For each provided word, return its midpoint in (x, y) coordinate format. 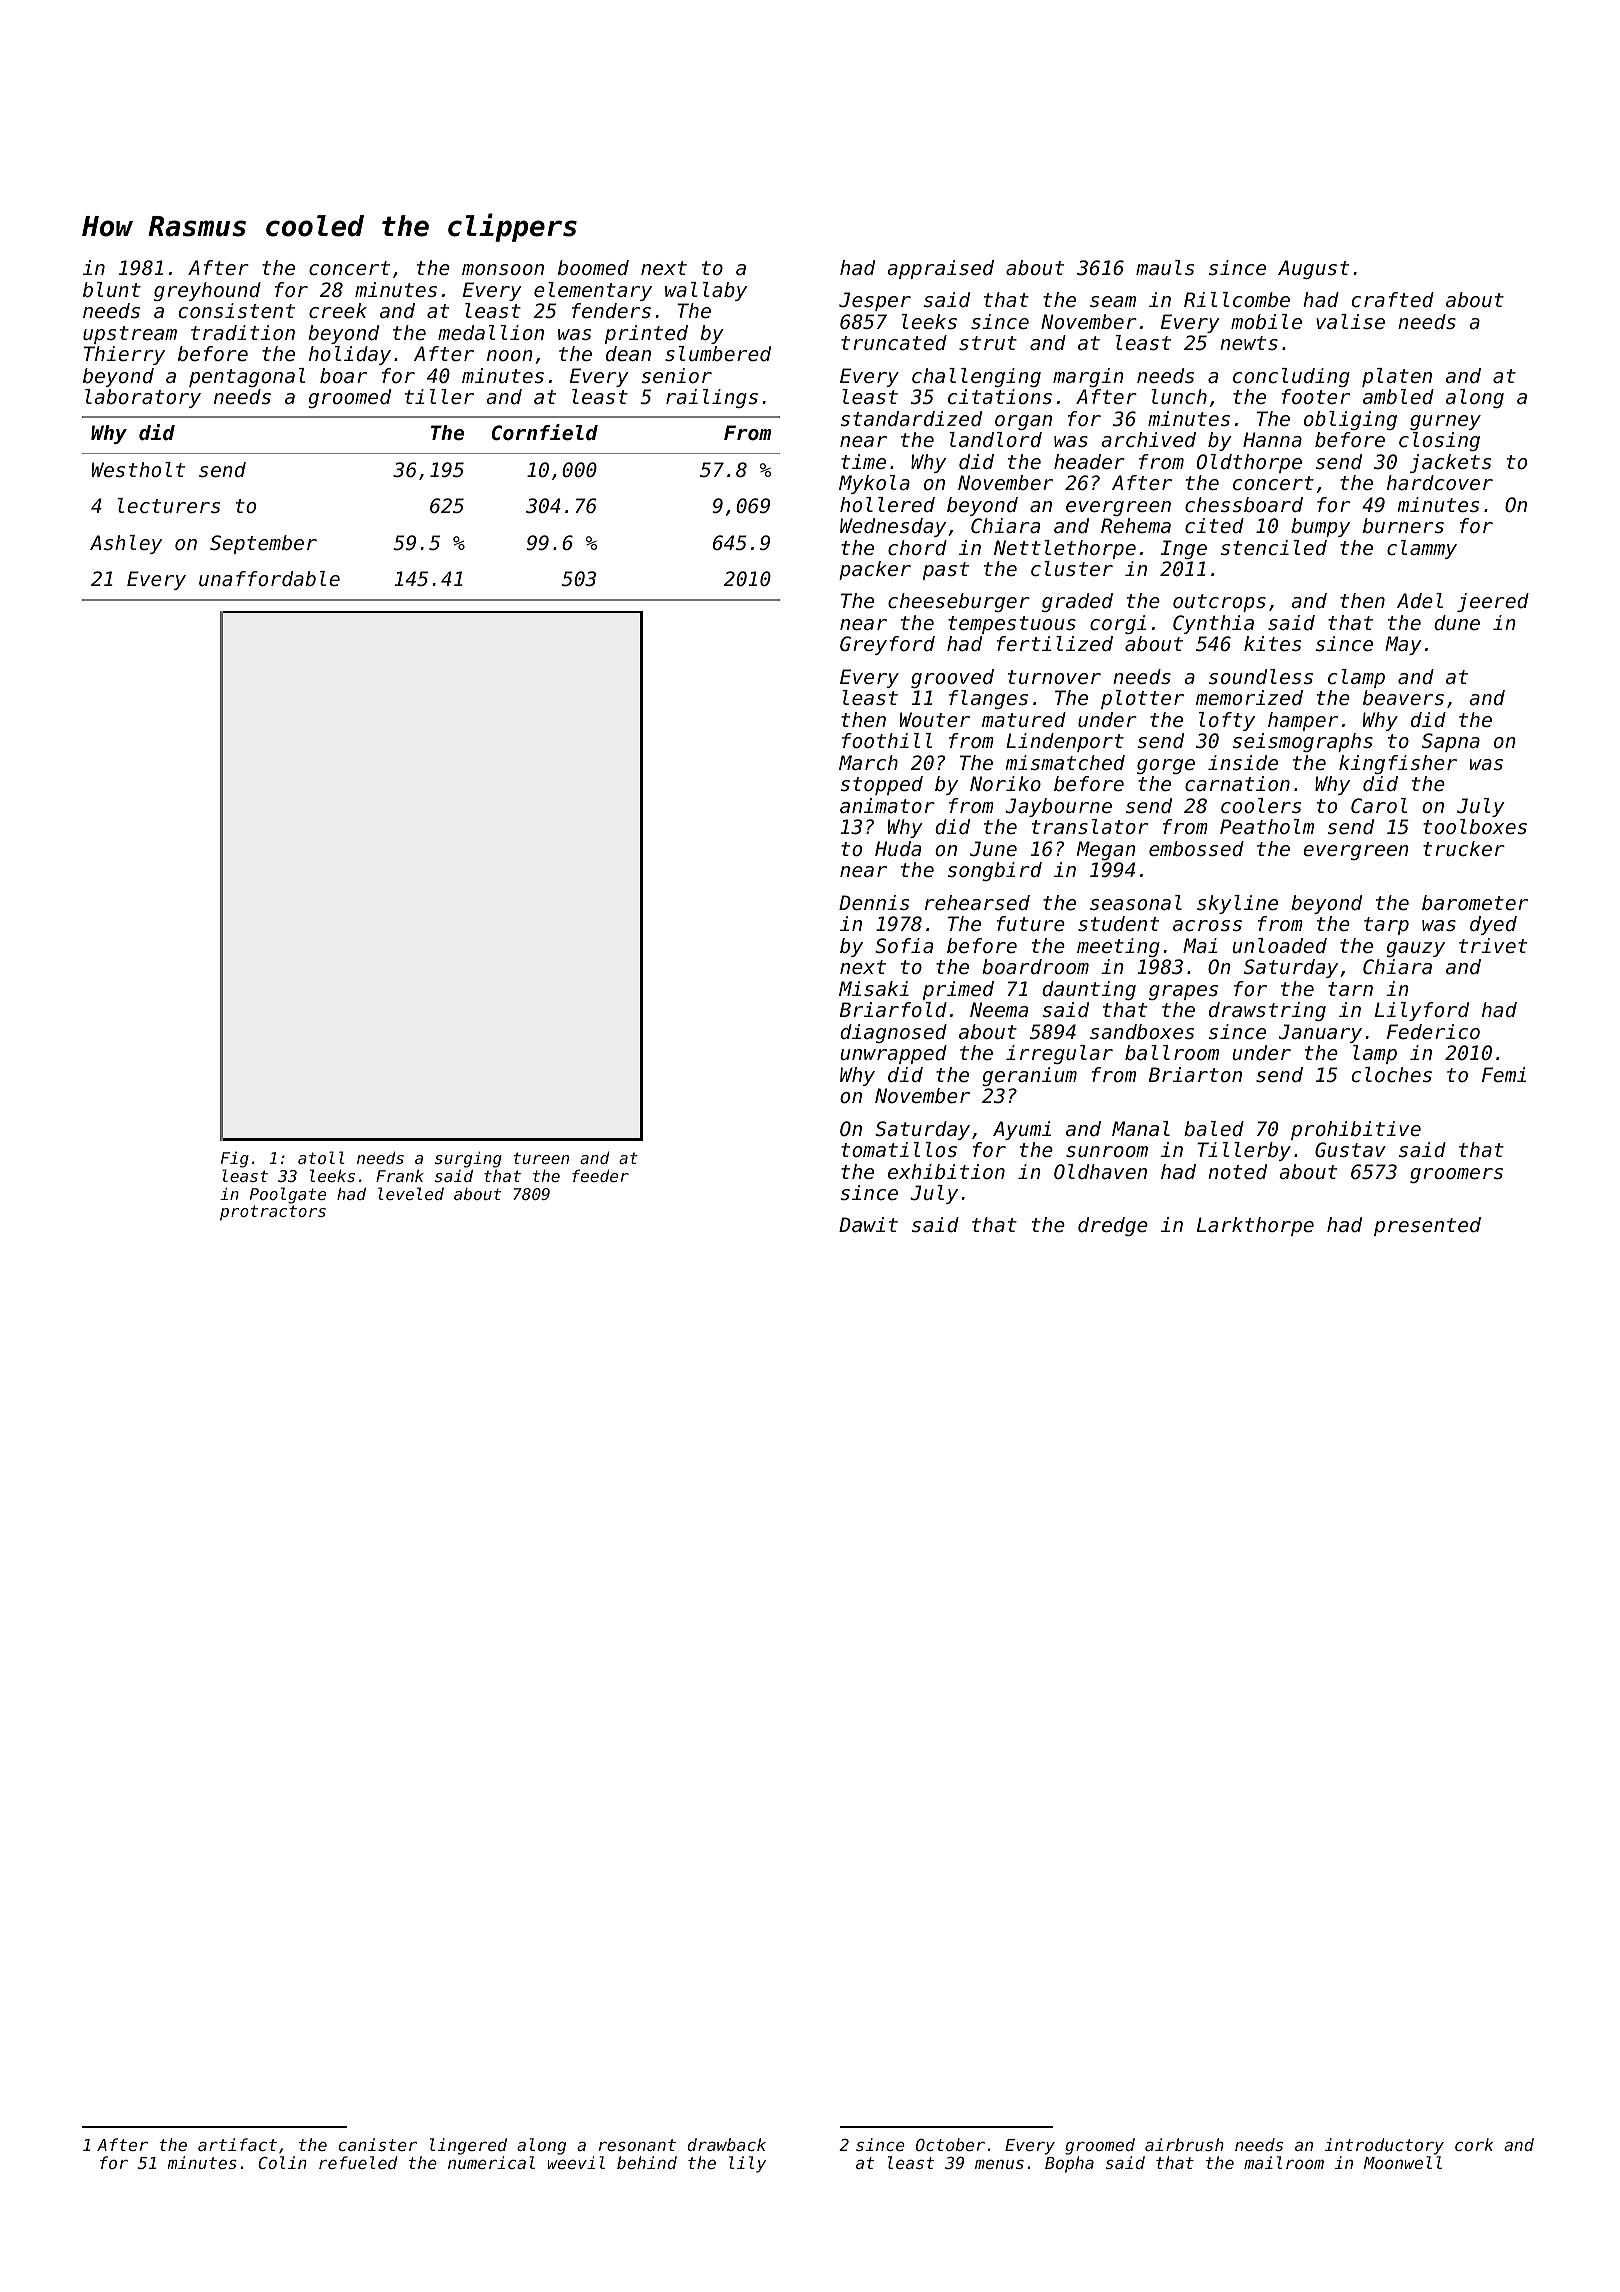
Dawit (868, 1225)
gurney (1445, 422)
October (950, 2144)
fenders (611, 311)
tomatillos (899, 1150)
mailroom (1284, 2162)
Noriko (1005, 784)
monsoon (503, 270)
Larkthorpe (1255, 1226)
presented (1427, 1226)
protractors (273, 1213)
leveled (411, 1193)
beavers (1403, 698)
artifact (237, 2144)
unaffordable (269, 579)
